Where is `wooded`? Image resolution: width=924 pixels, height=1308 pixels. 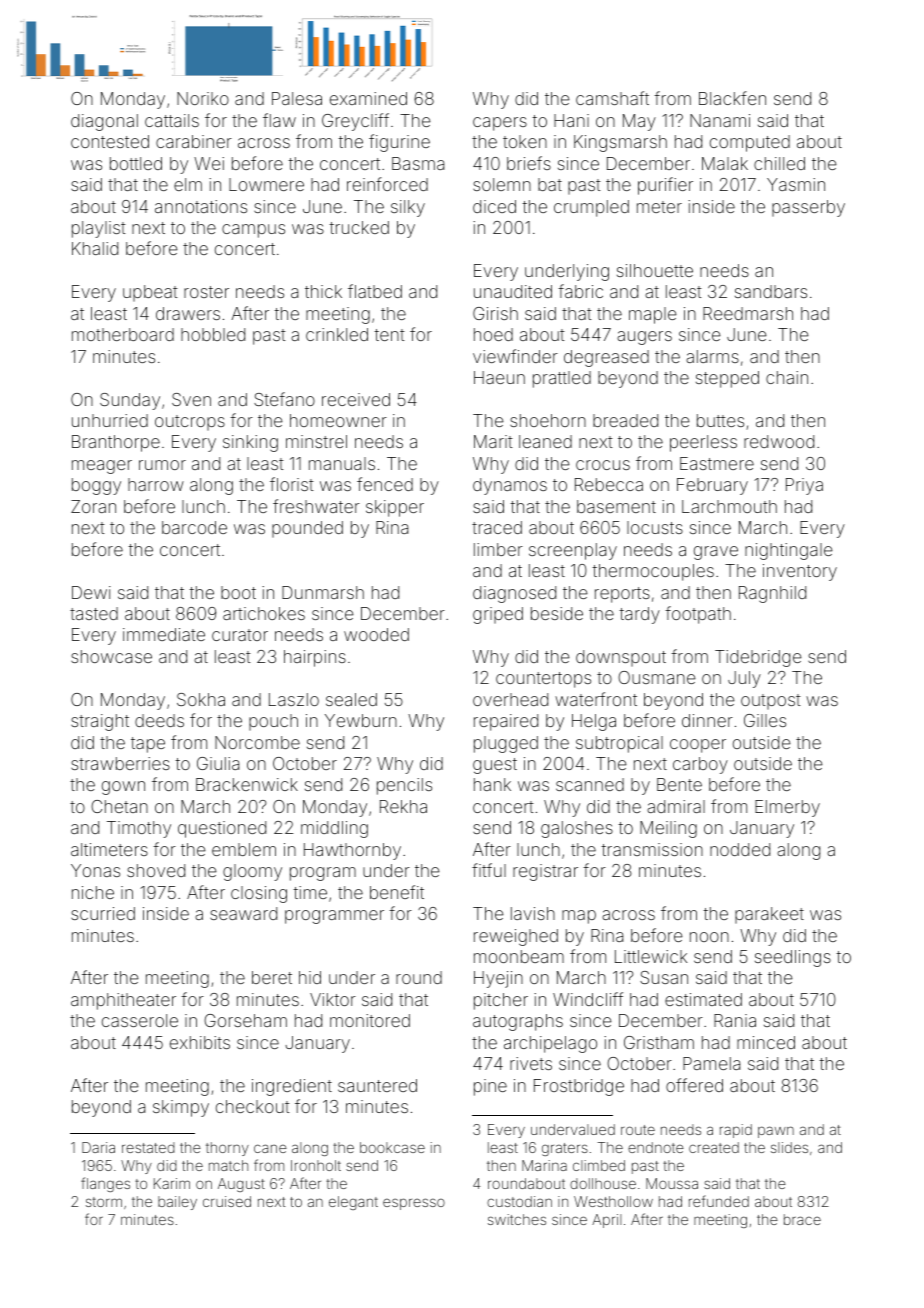 wooded is located at coordinates (376, 634).
